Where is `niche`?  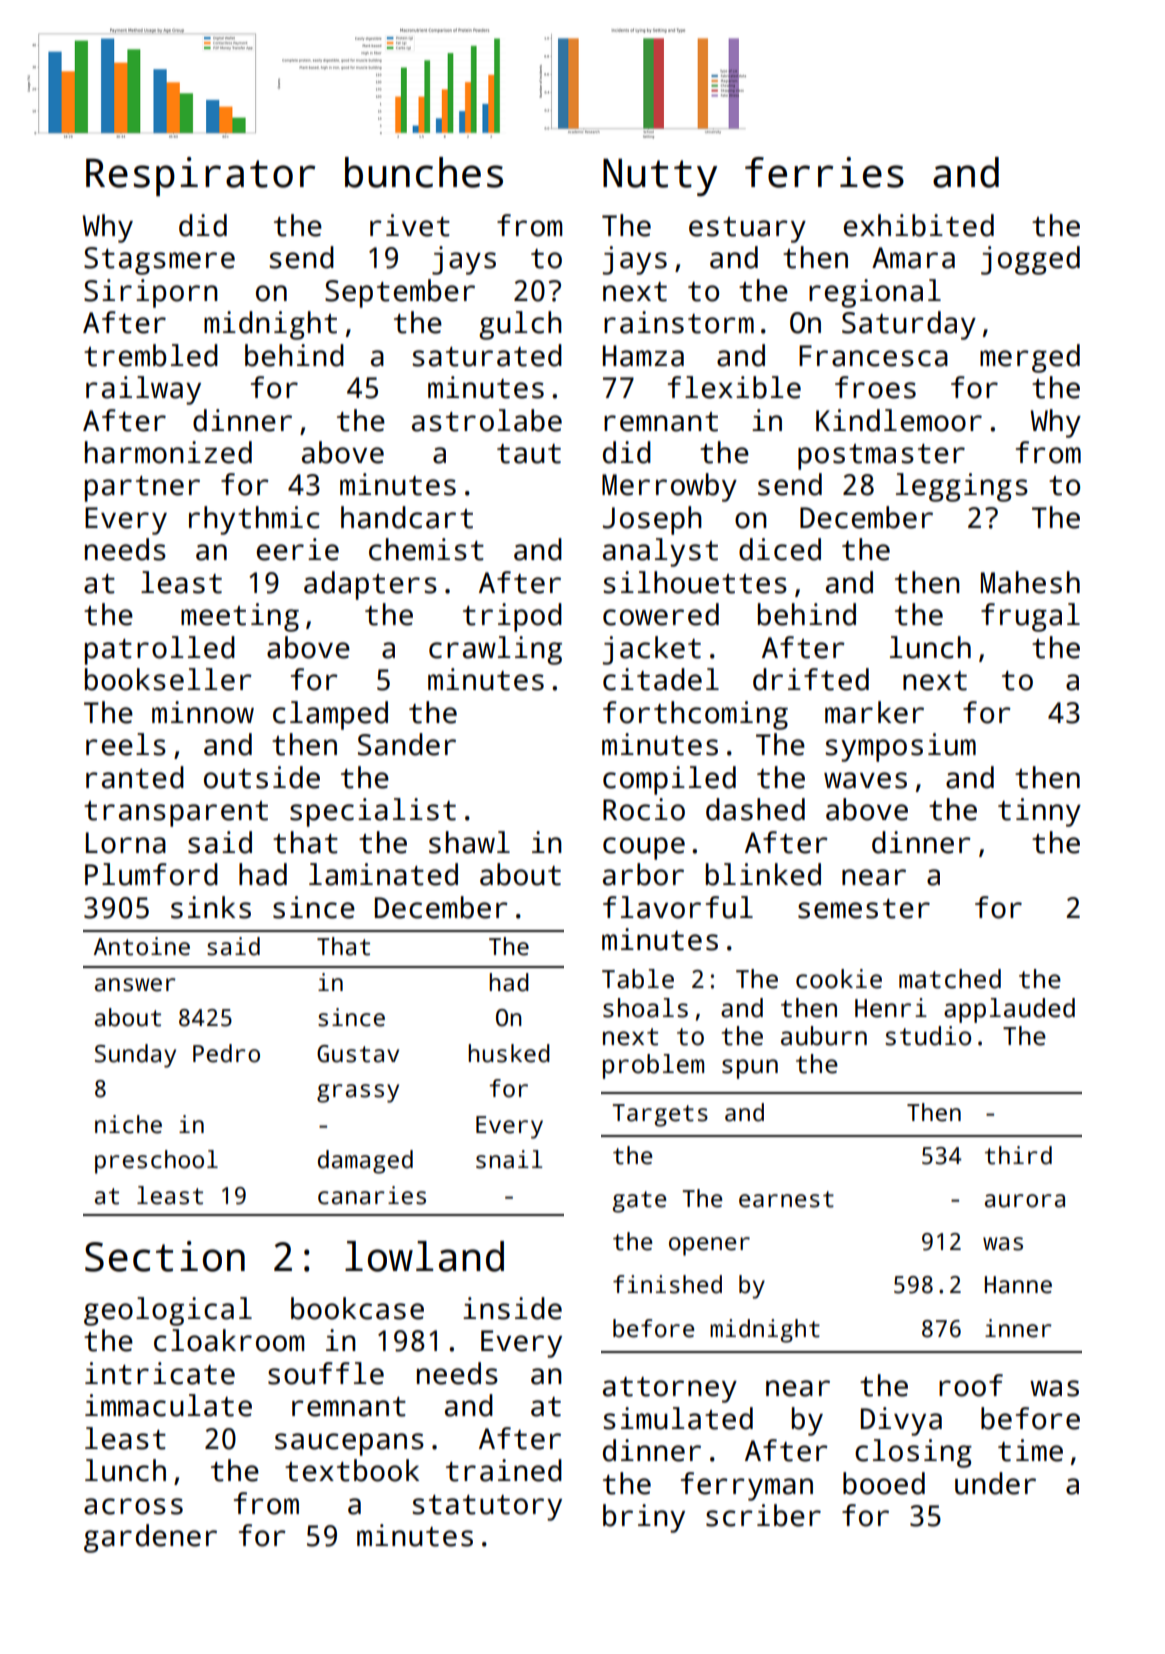
niche is located at coordinates (128, 1124).
